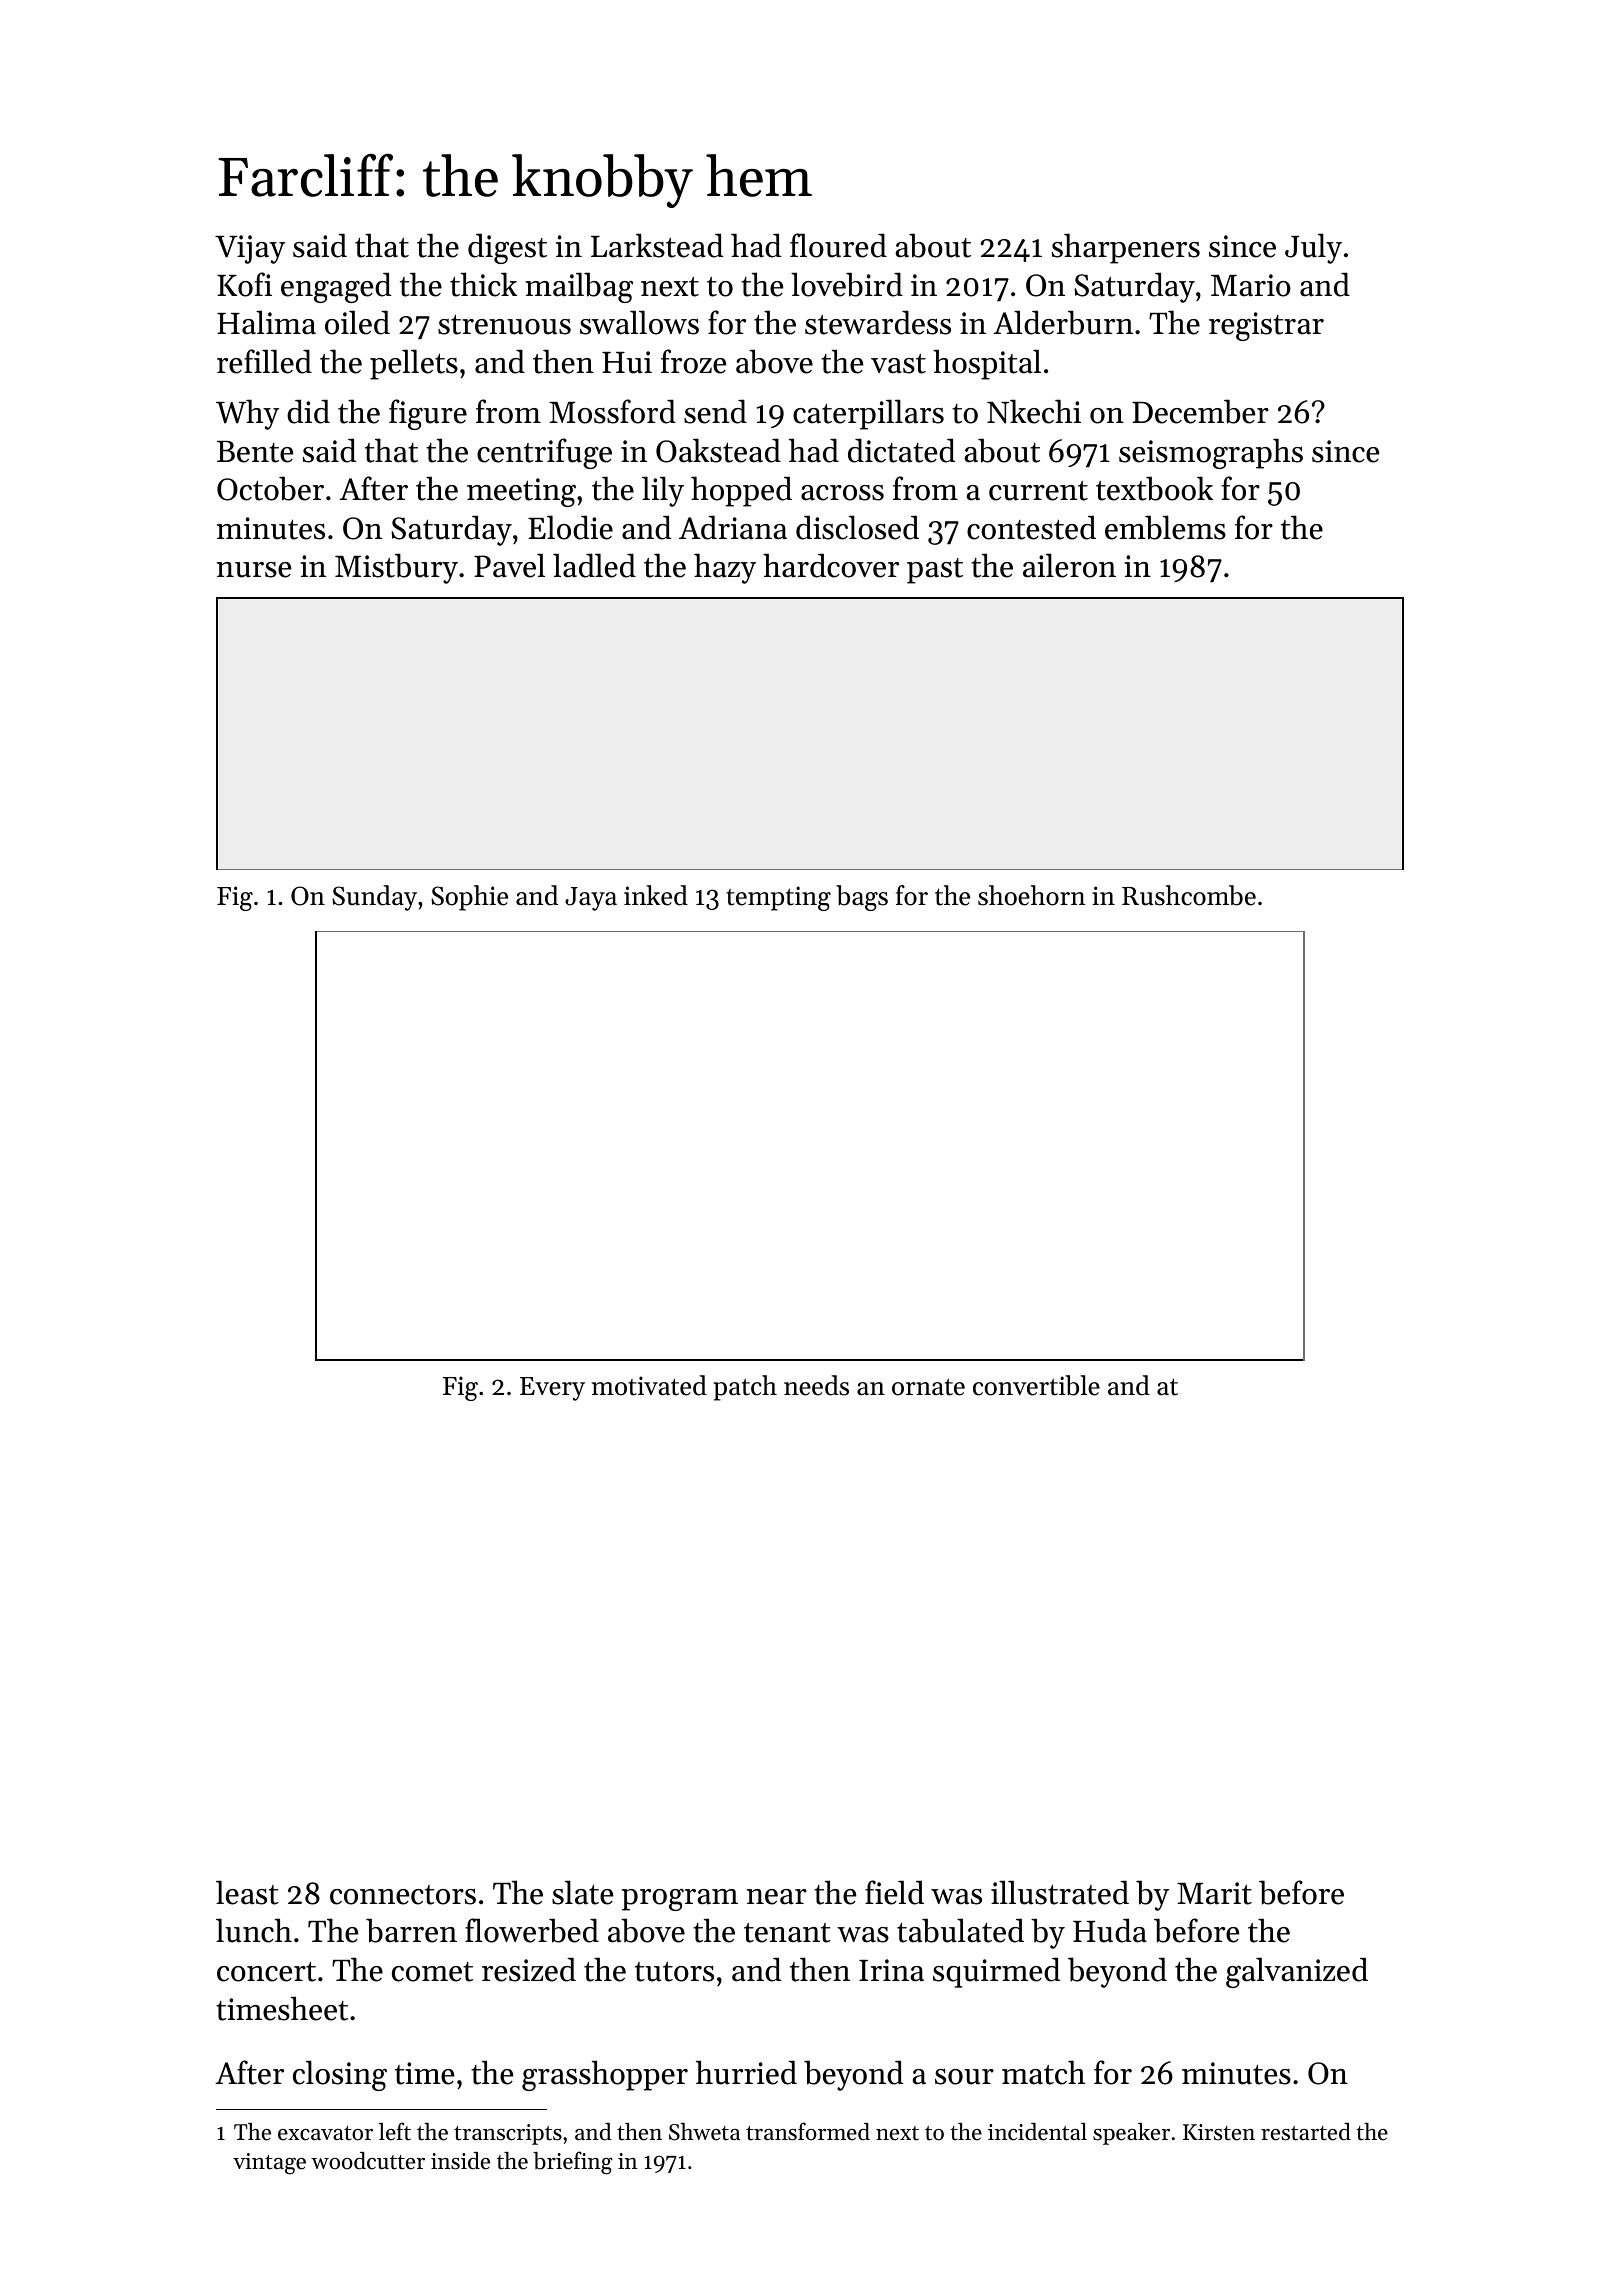  I want to click on vintage, so click(269, 2164).
